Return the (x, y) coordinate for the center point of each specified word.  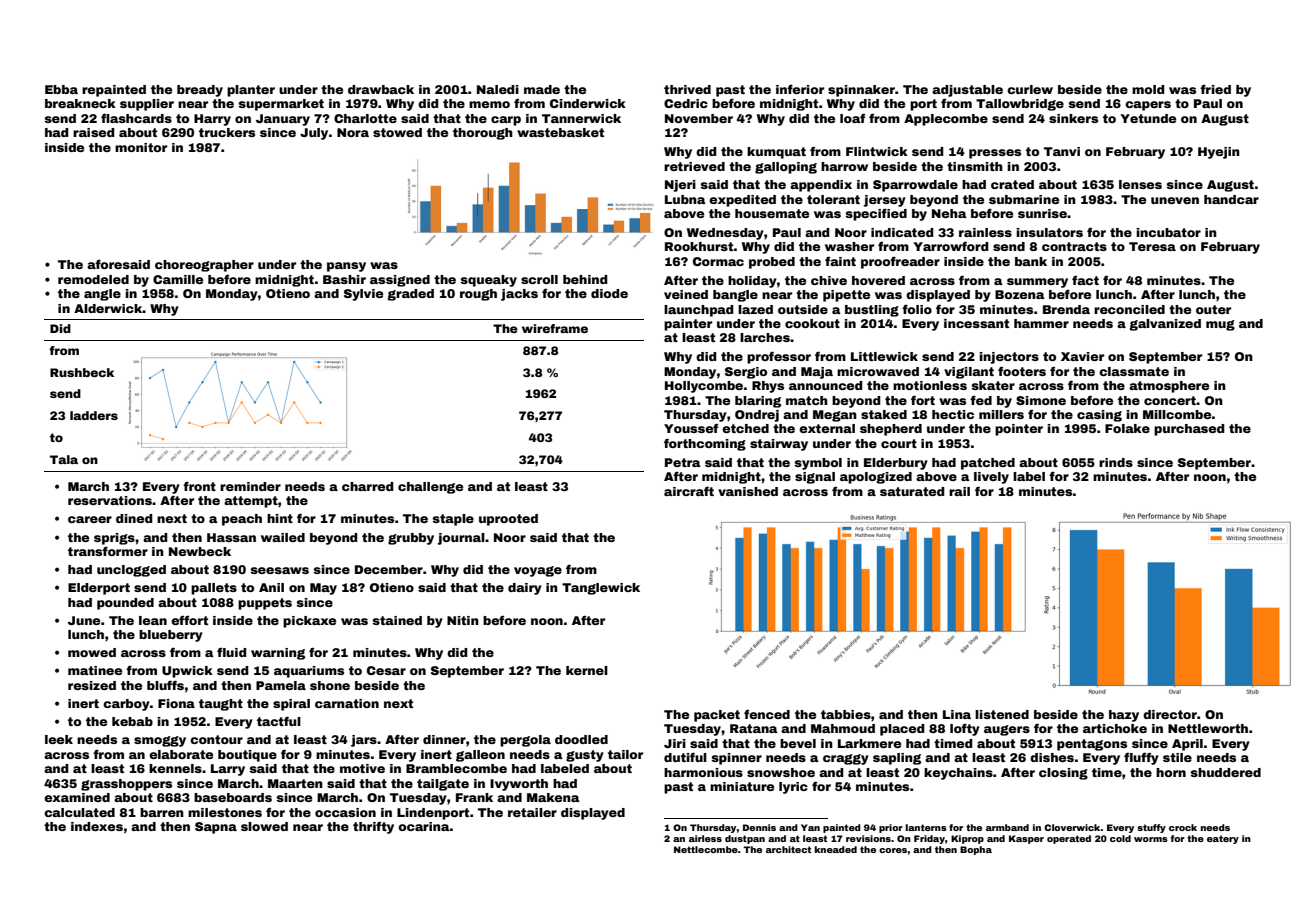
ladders (94, 415)
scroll (539, 279)
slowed (264, 826)
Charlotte (365, 118)
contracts (1074, 246)
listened (1002, 714)
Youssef (691, 428)
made (542, 89)
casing (1099, 416)
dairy (525, 589)
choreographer (204, 266)
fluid (232, 652)
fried (1215, 89)
